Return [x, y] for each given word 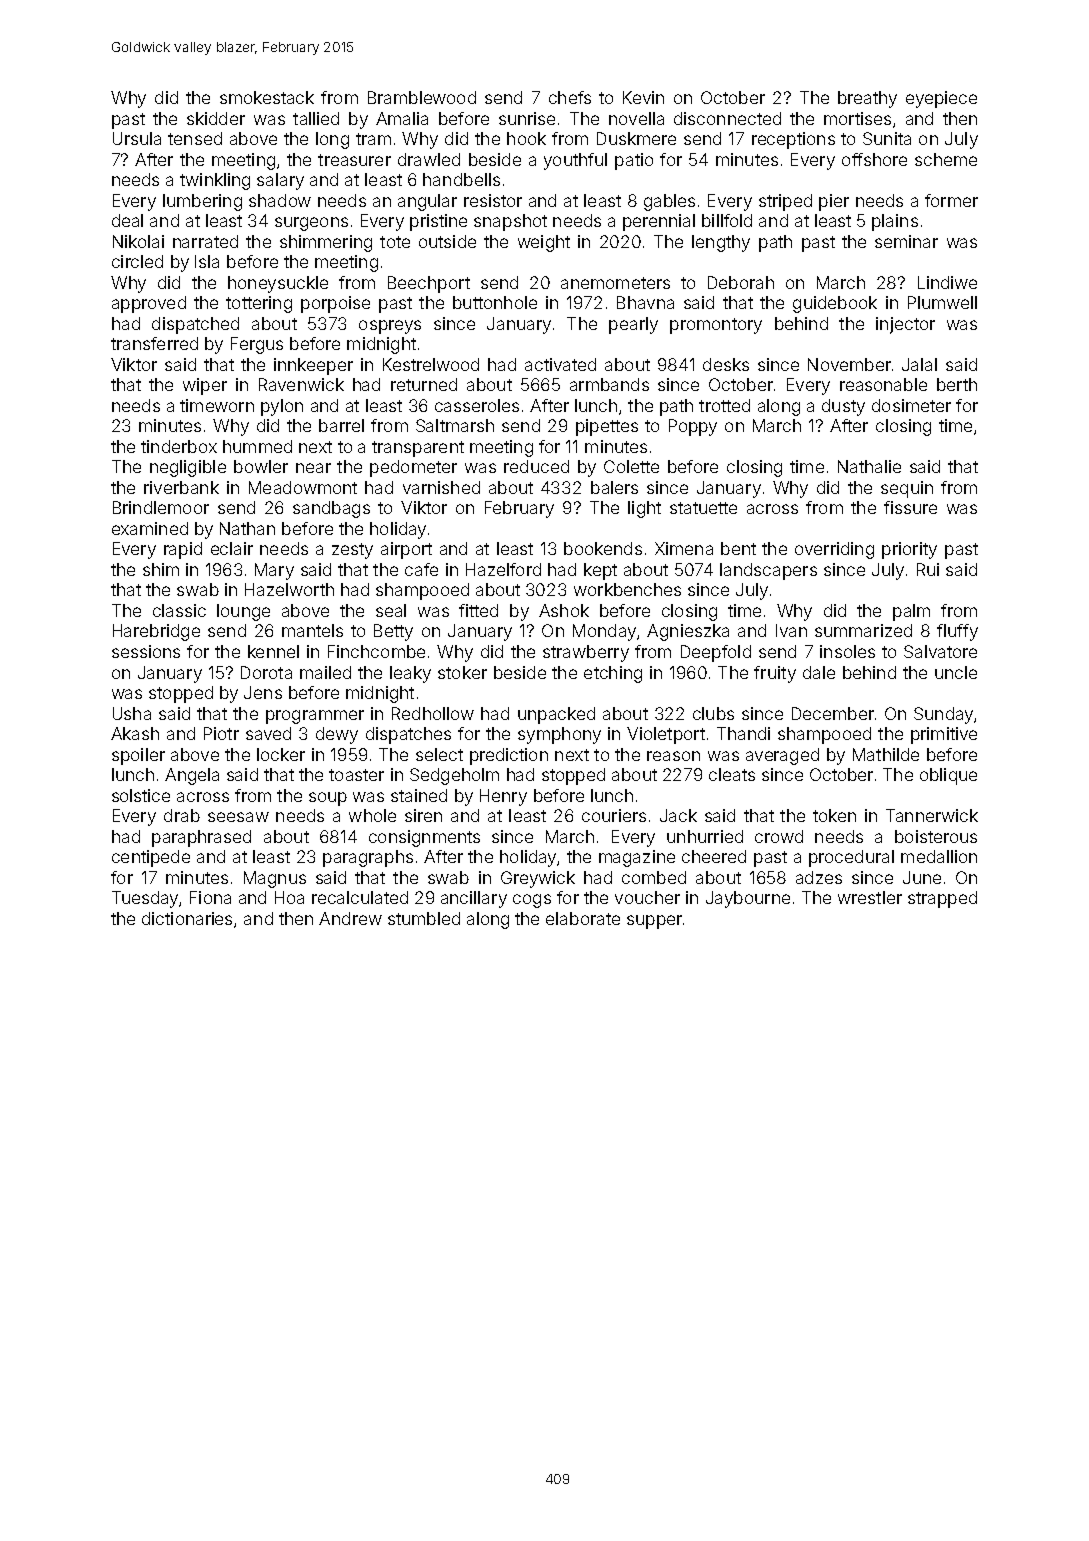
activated [560, 364]
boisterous [936, 836]
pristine [438, 222]
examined [150, 528]
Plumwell [942, 302]
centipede [151, 858]
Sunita [887, 138]
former [951, 200]
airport [406, 550]
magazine [637, 858]
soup [328, 799]
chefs [570, 97]
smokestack [267, 97]
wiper [205, 386]
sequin [907, 489]
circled [137, 261]
